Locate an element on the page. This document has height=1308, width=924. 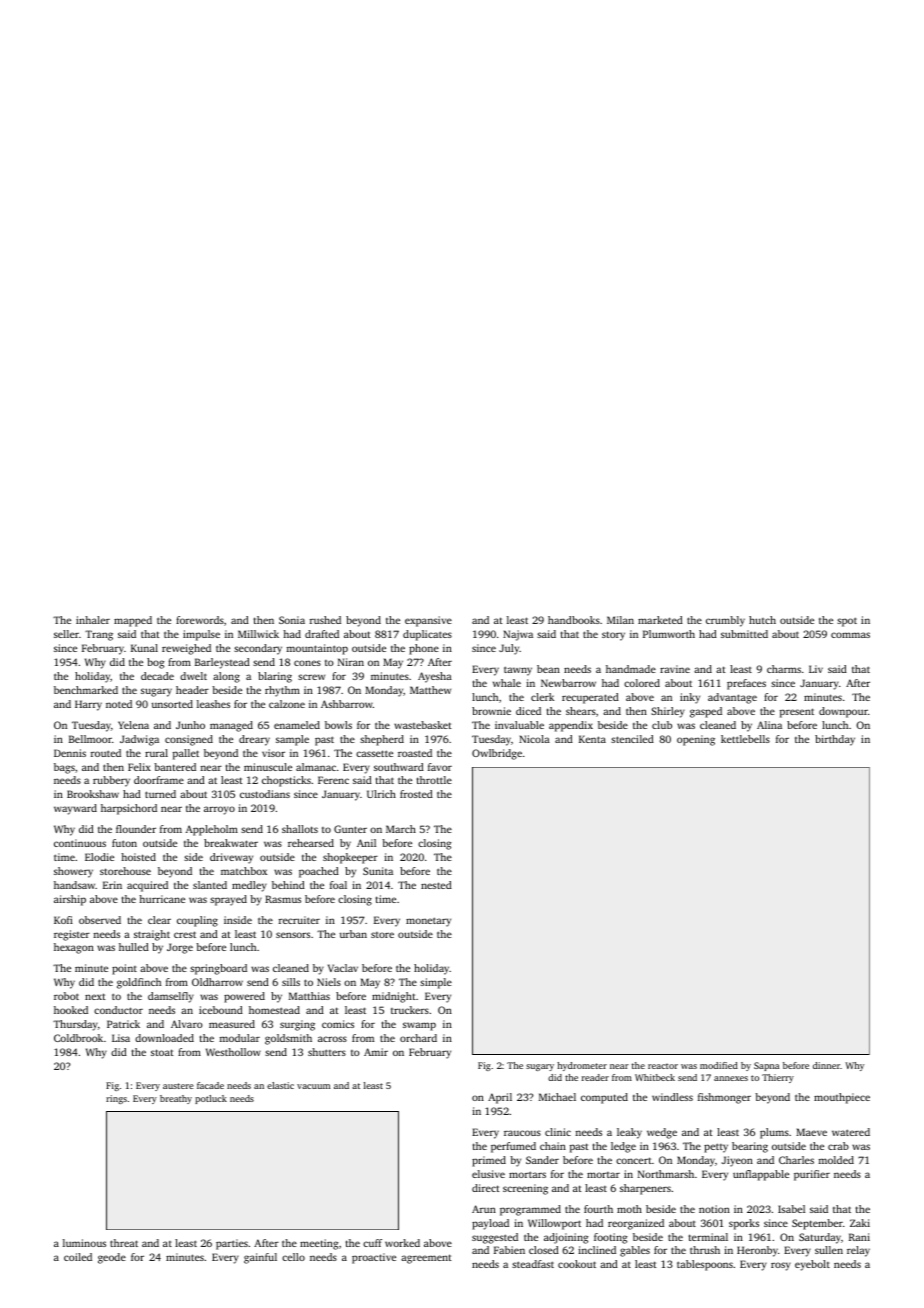
spot is located at coordinates (847, 622).
